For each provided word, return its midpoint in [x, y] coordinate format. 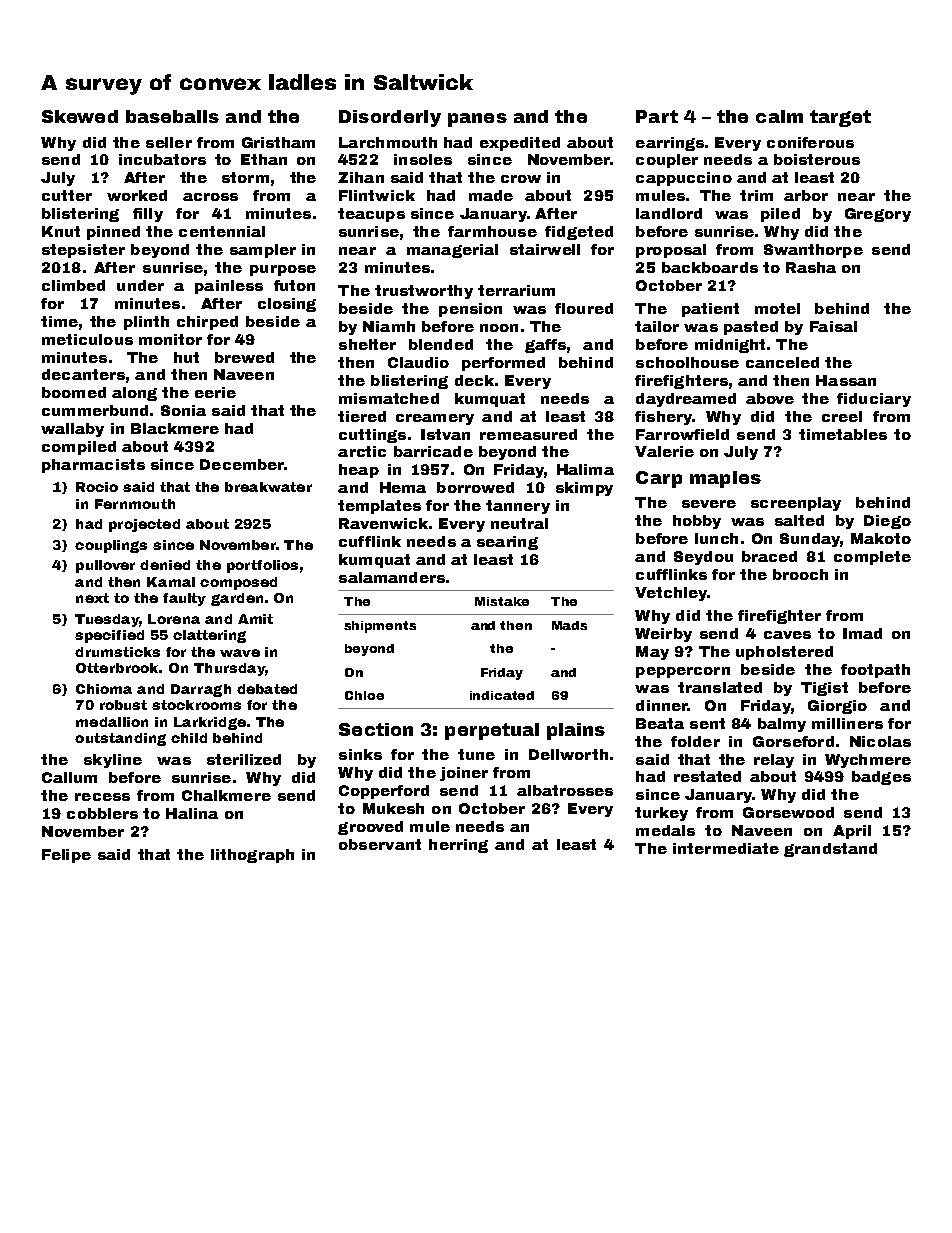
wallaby [72, 430]
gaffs [545, 346]
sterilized [244, 759]
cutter [67, 195]
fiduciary [874, 400]
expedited [520, 144]
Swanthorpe [813, 251]
